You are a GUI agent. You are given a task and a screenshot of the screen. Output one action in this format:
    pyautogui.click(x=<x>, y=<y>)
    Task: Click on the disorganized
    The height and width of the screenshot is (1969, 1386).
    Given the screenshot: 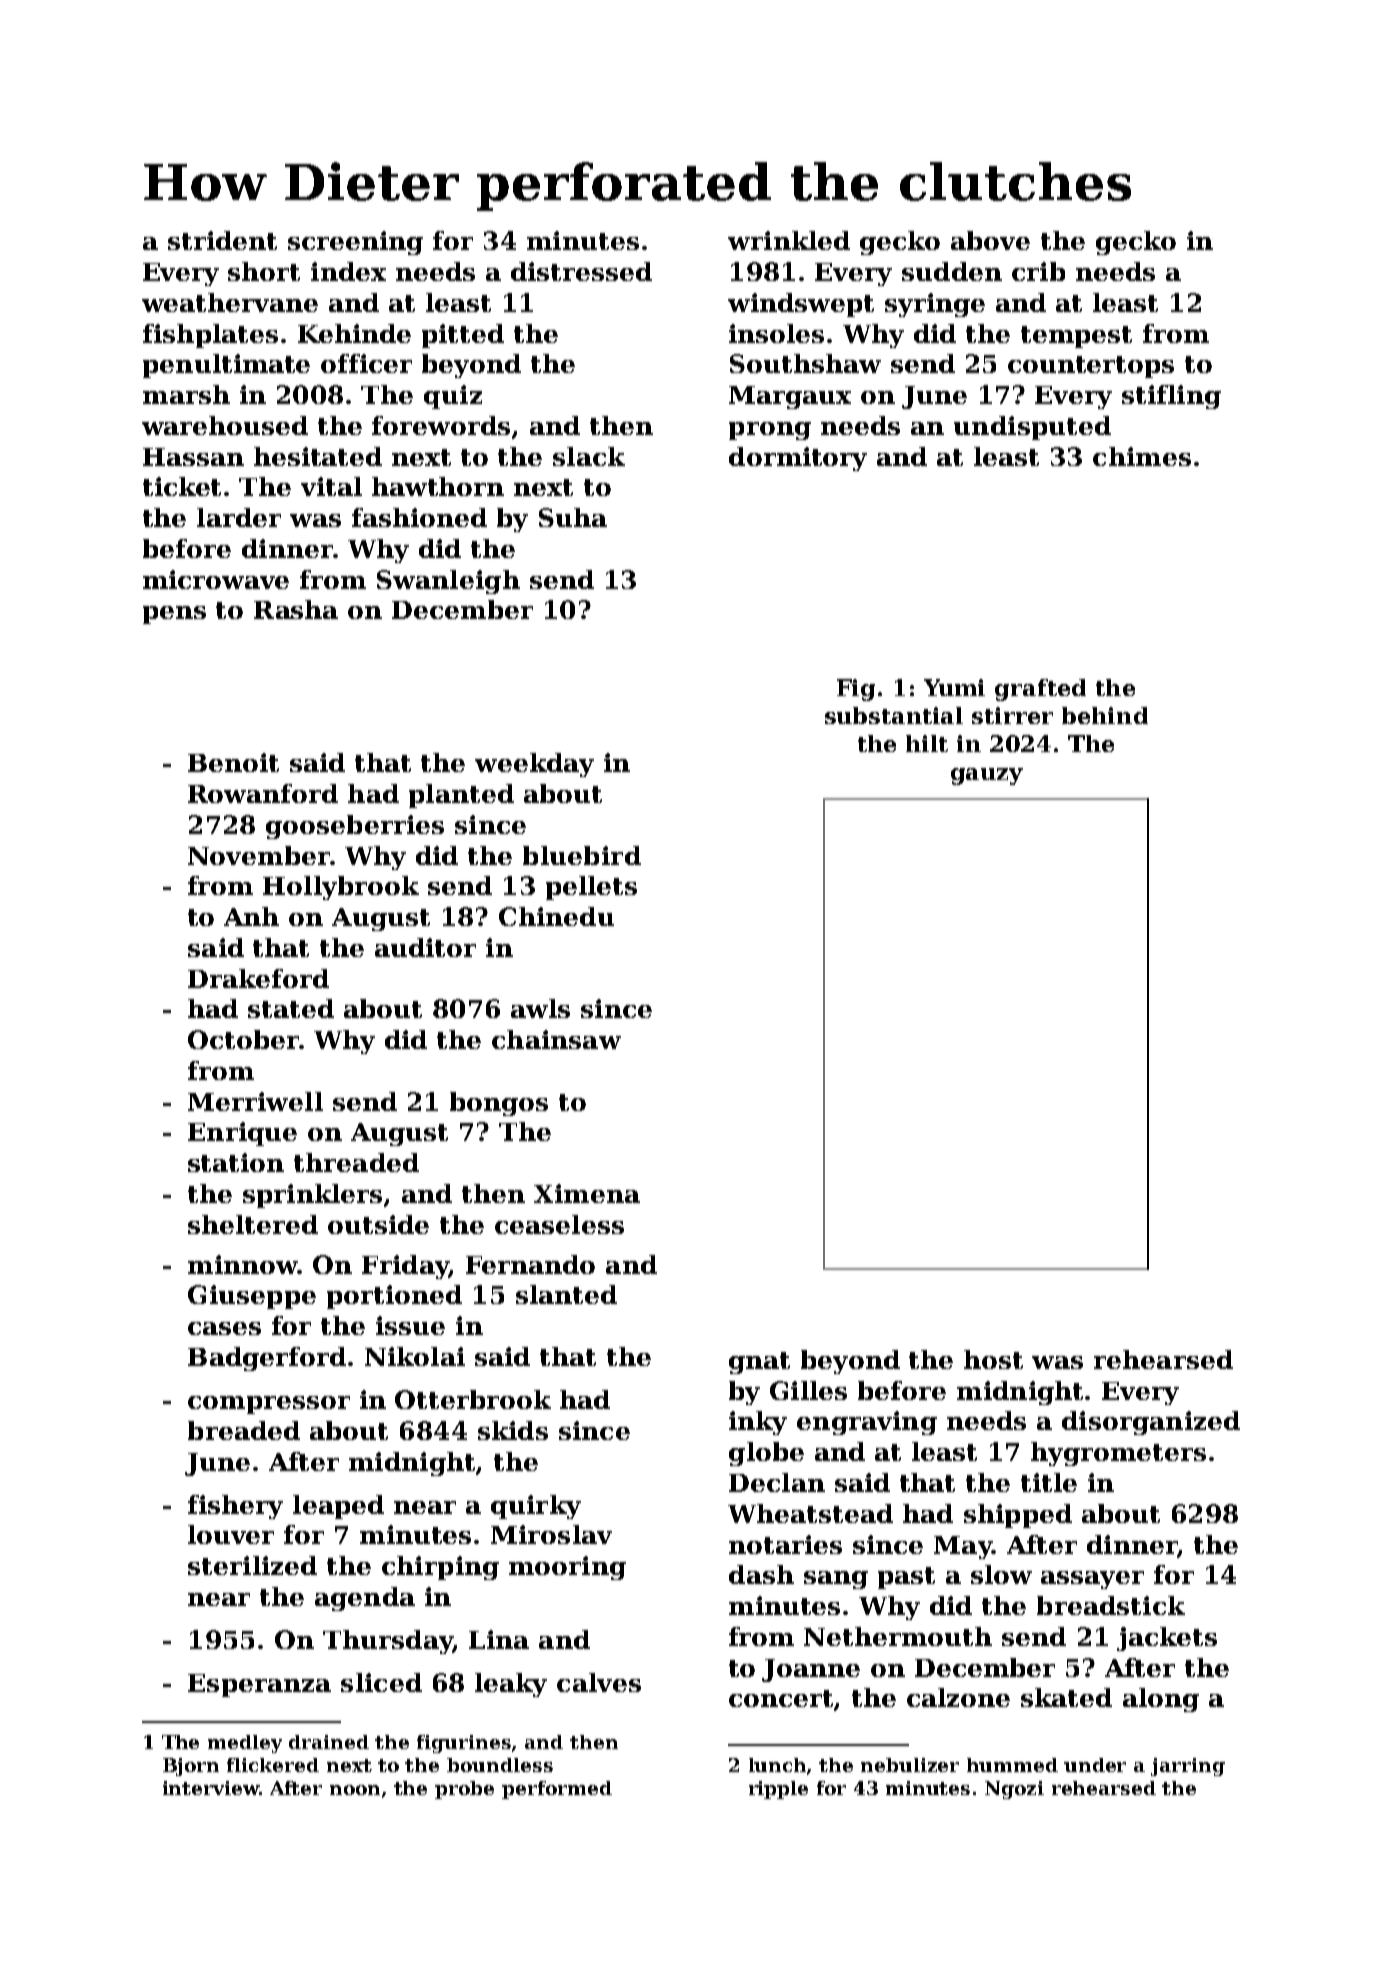 What is the action you would take?
    pyautogui.click(x=1151, y=1423)
